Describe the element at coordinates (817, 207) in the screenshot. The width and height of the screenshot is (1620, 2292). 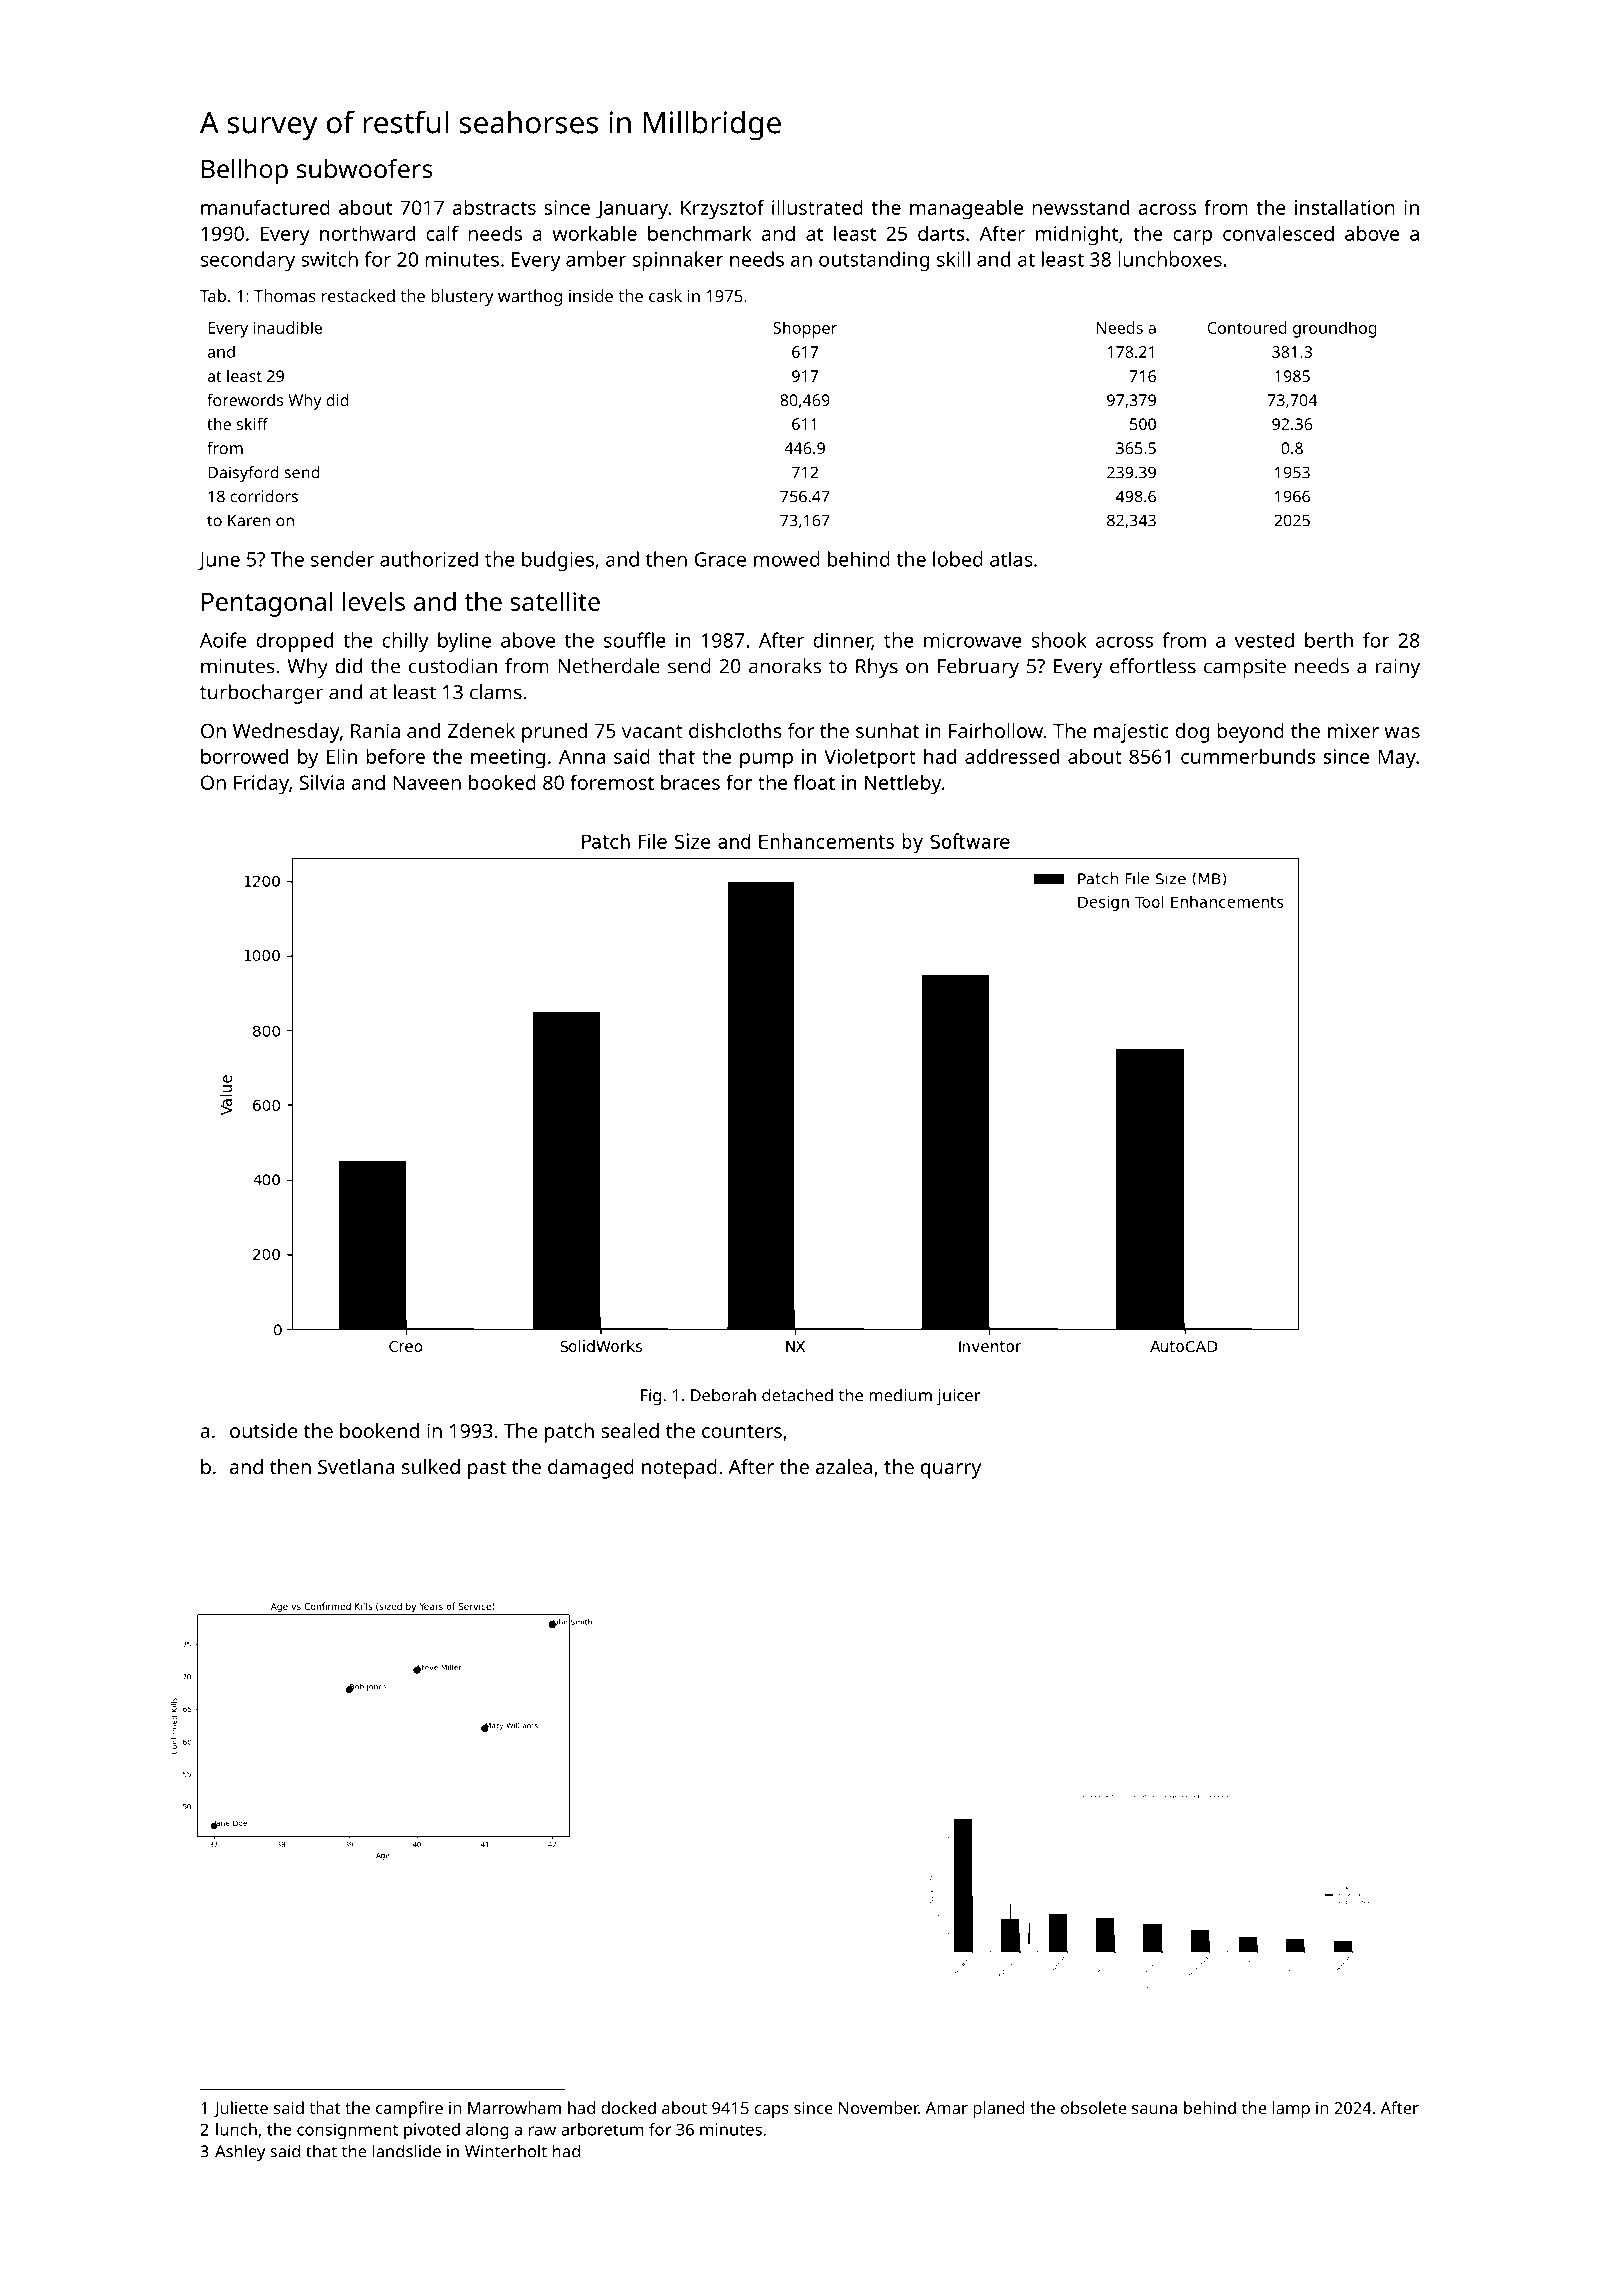
I see `illustrated` at that location.
